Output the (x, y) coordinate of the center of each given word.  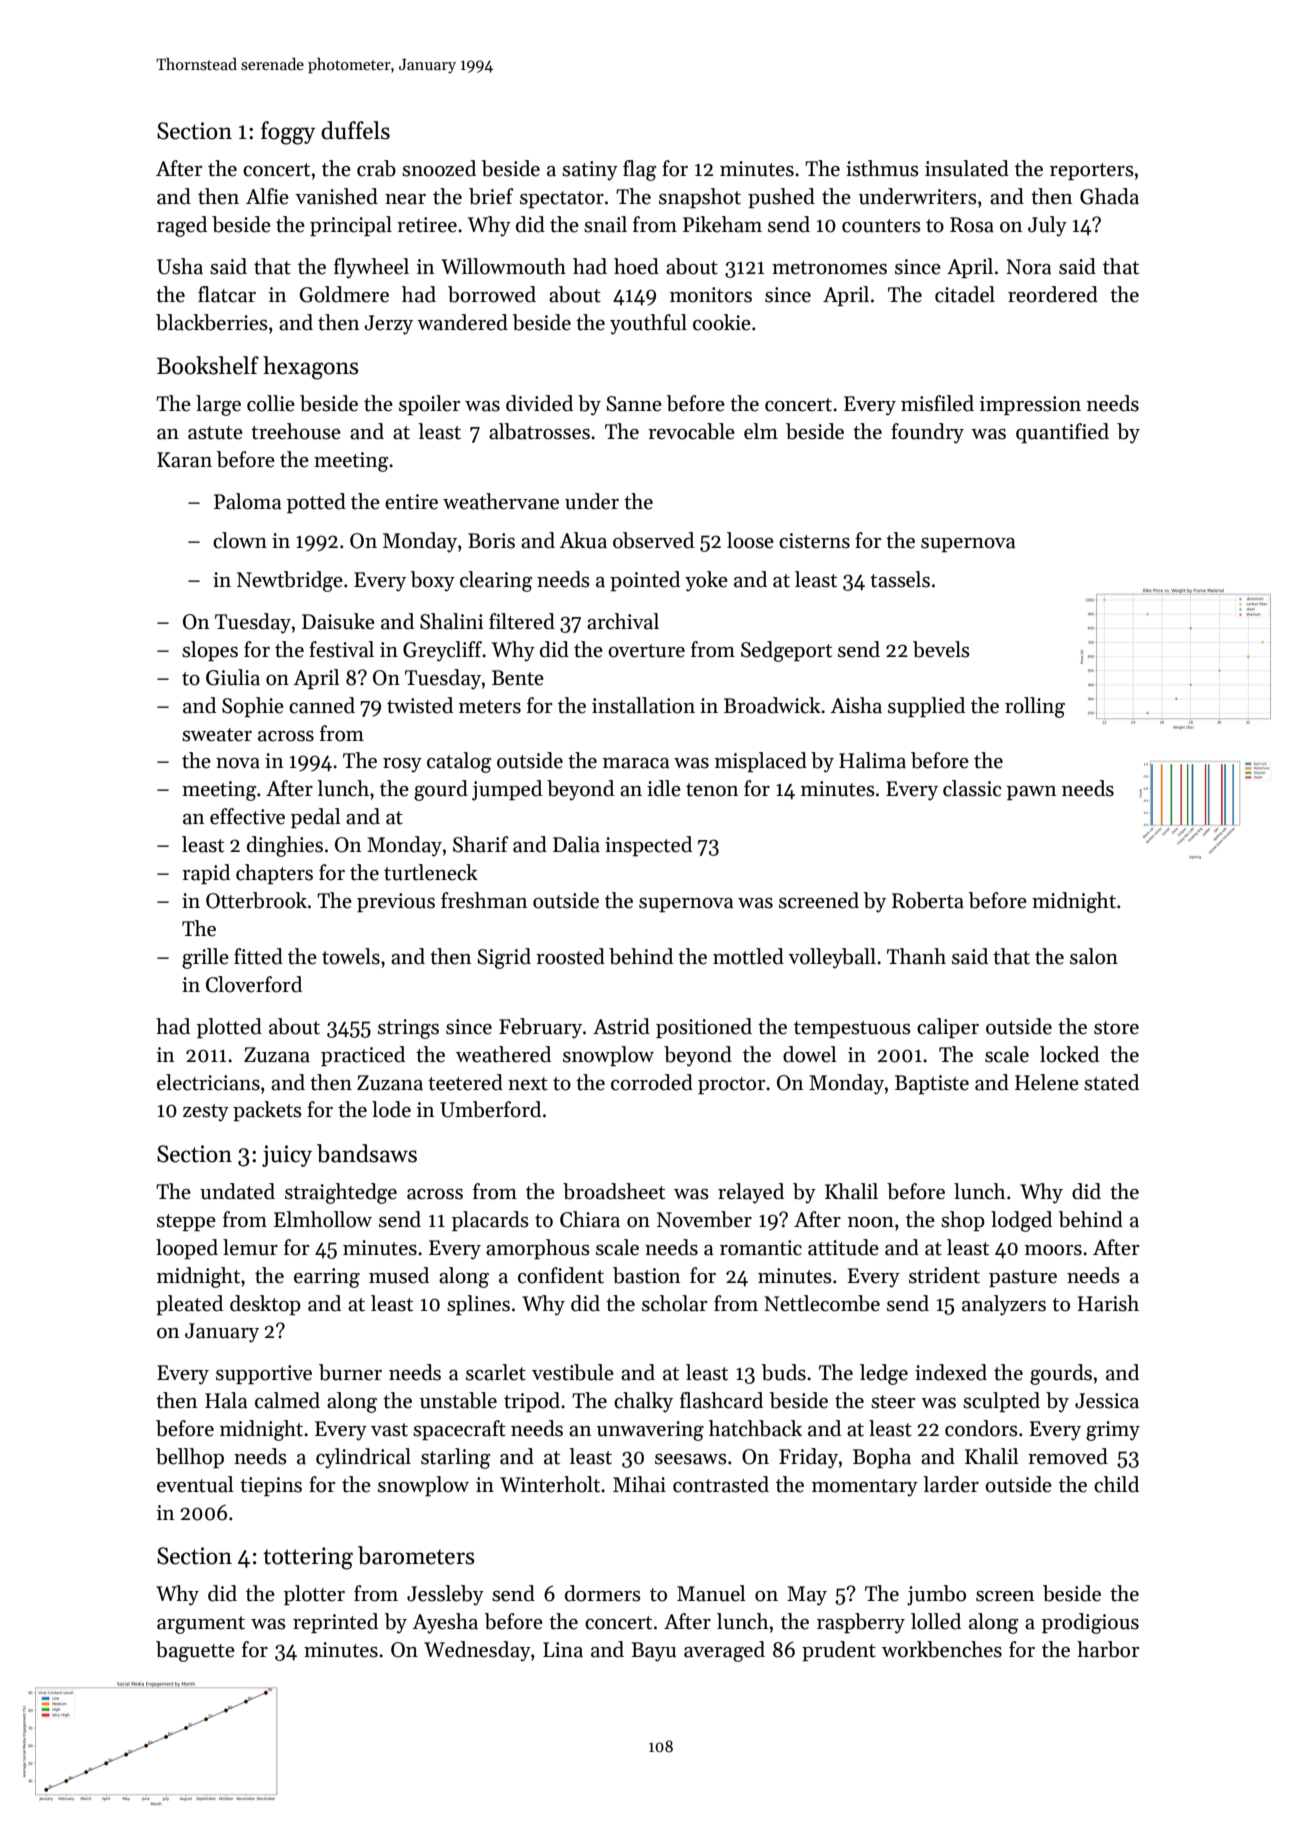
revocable (691, 431)
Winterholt (550, 1484)
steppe (186, 1222)
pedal (316, 818)
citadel (965, 294)
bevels (941, 649)
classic (972, 788)
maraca (636, 763)
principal (351, 226)
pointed (645, 581)
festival (341, 649)
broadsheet (614, 1191)
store (1116, 1028)
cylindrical (363, 1458)
